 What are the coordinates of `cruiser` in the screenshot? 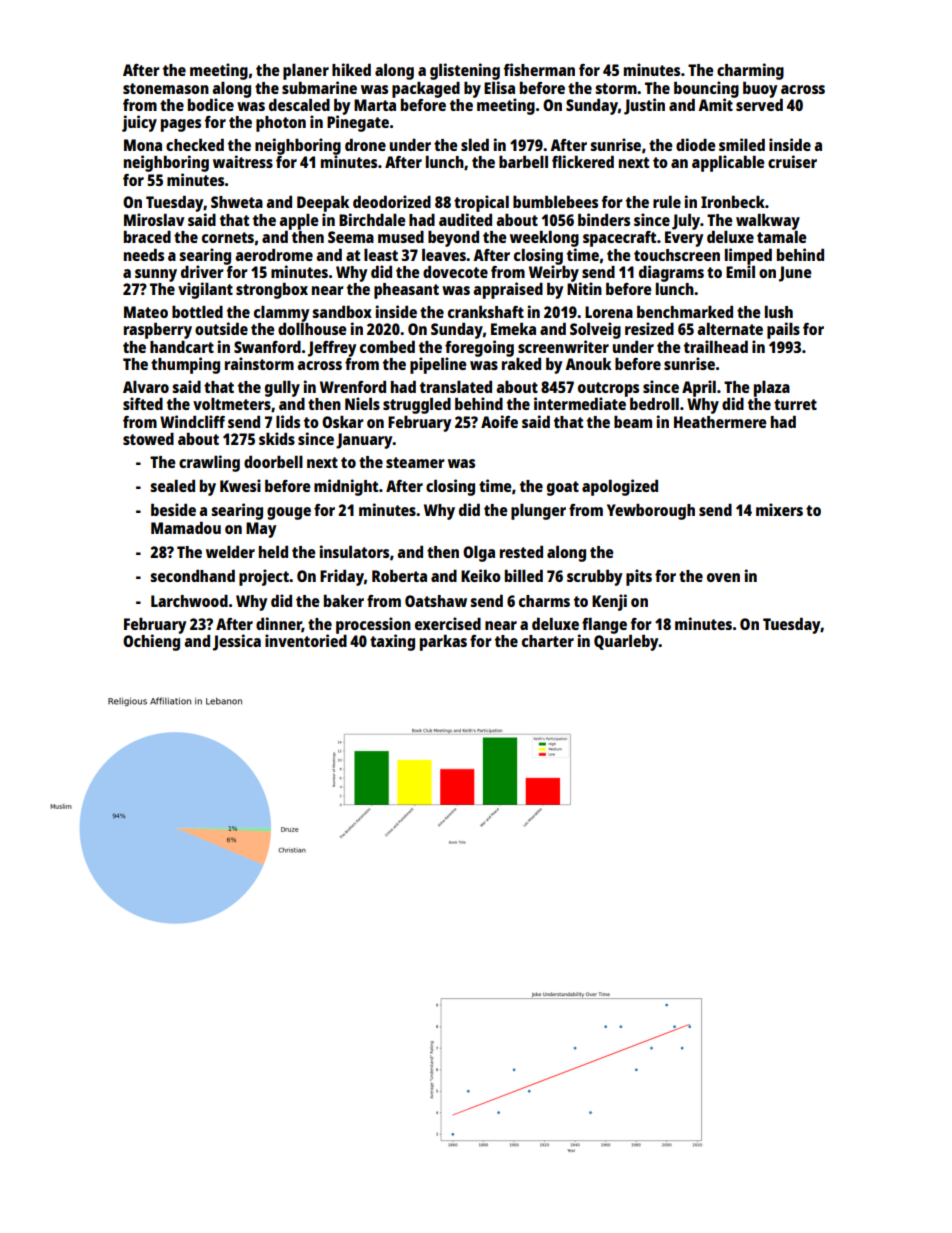 It's located at (792, 161).
